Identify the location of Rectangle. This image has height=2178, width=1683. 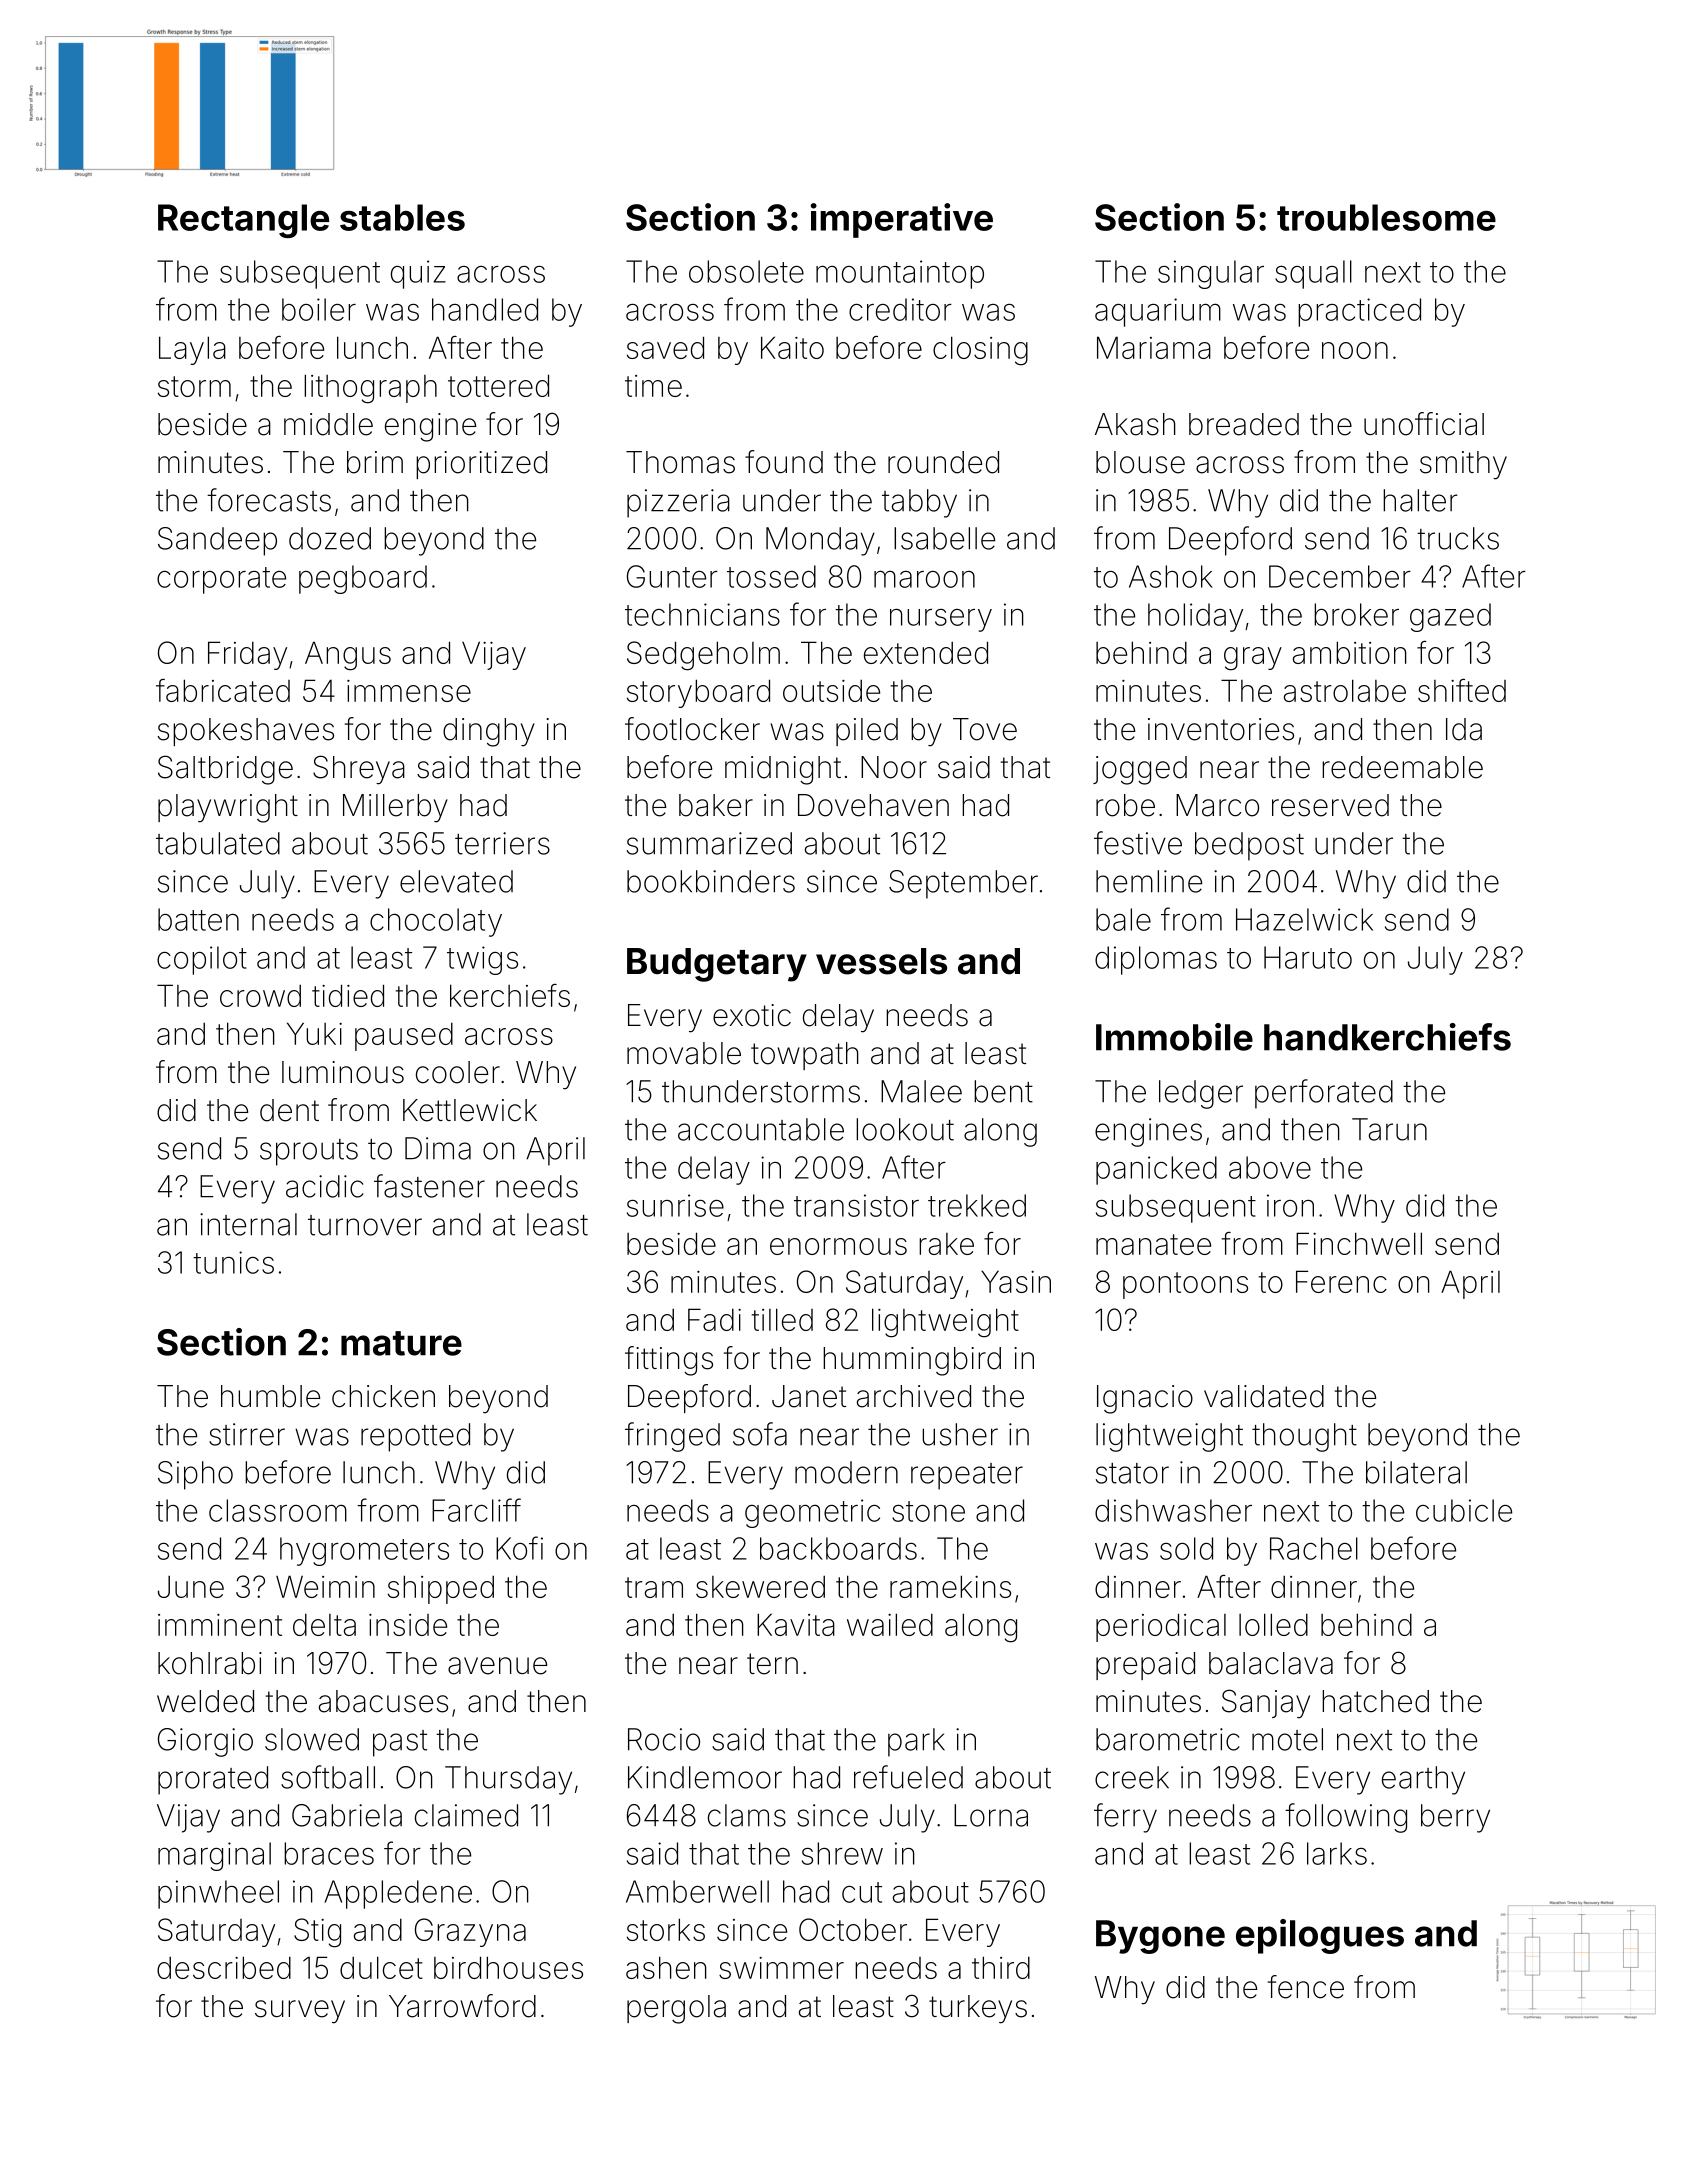
(243, 221).
